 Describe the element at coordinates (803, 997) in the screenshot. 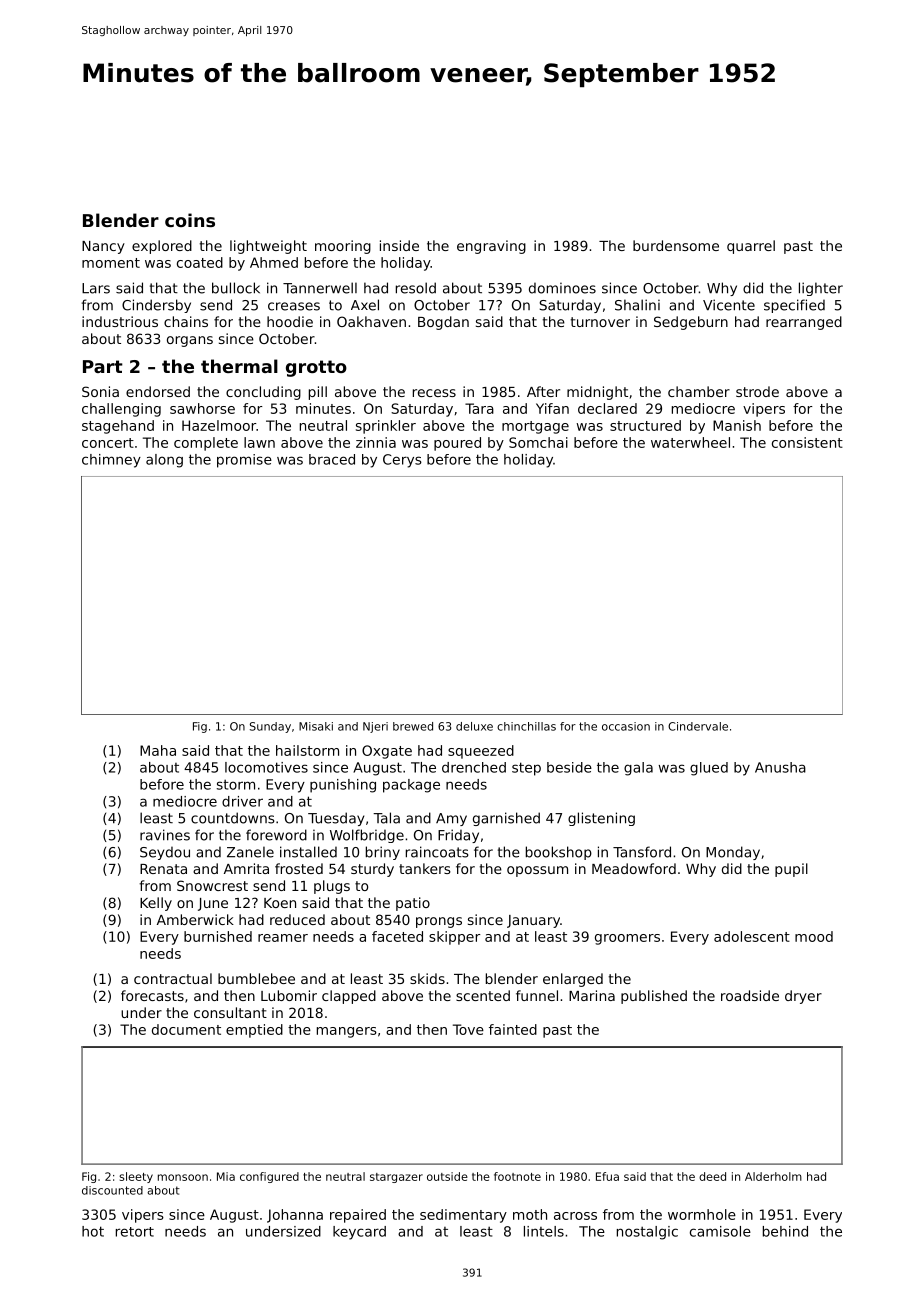

I see `dryer` at that location.
